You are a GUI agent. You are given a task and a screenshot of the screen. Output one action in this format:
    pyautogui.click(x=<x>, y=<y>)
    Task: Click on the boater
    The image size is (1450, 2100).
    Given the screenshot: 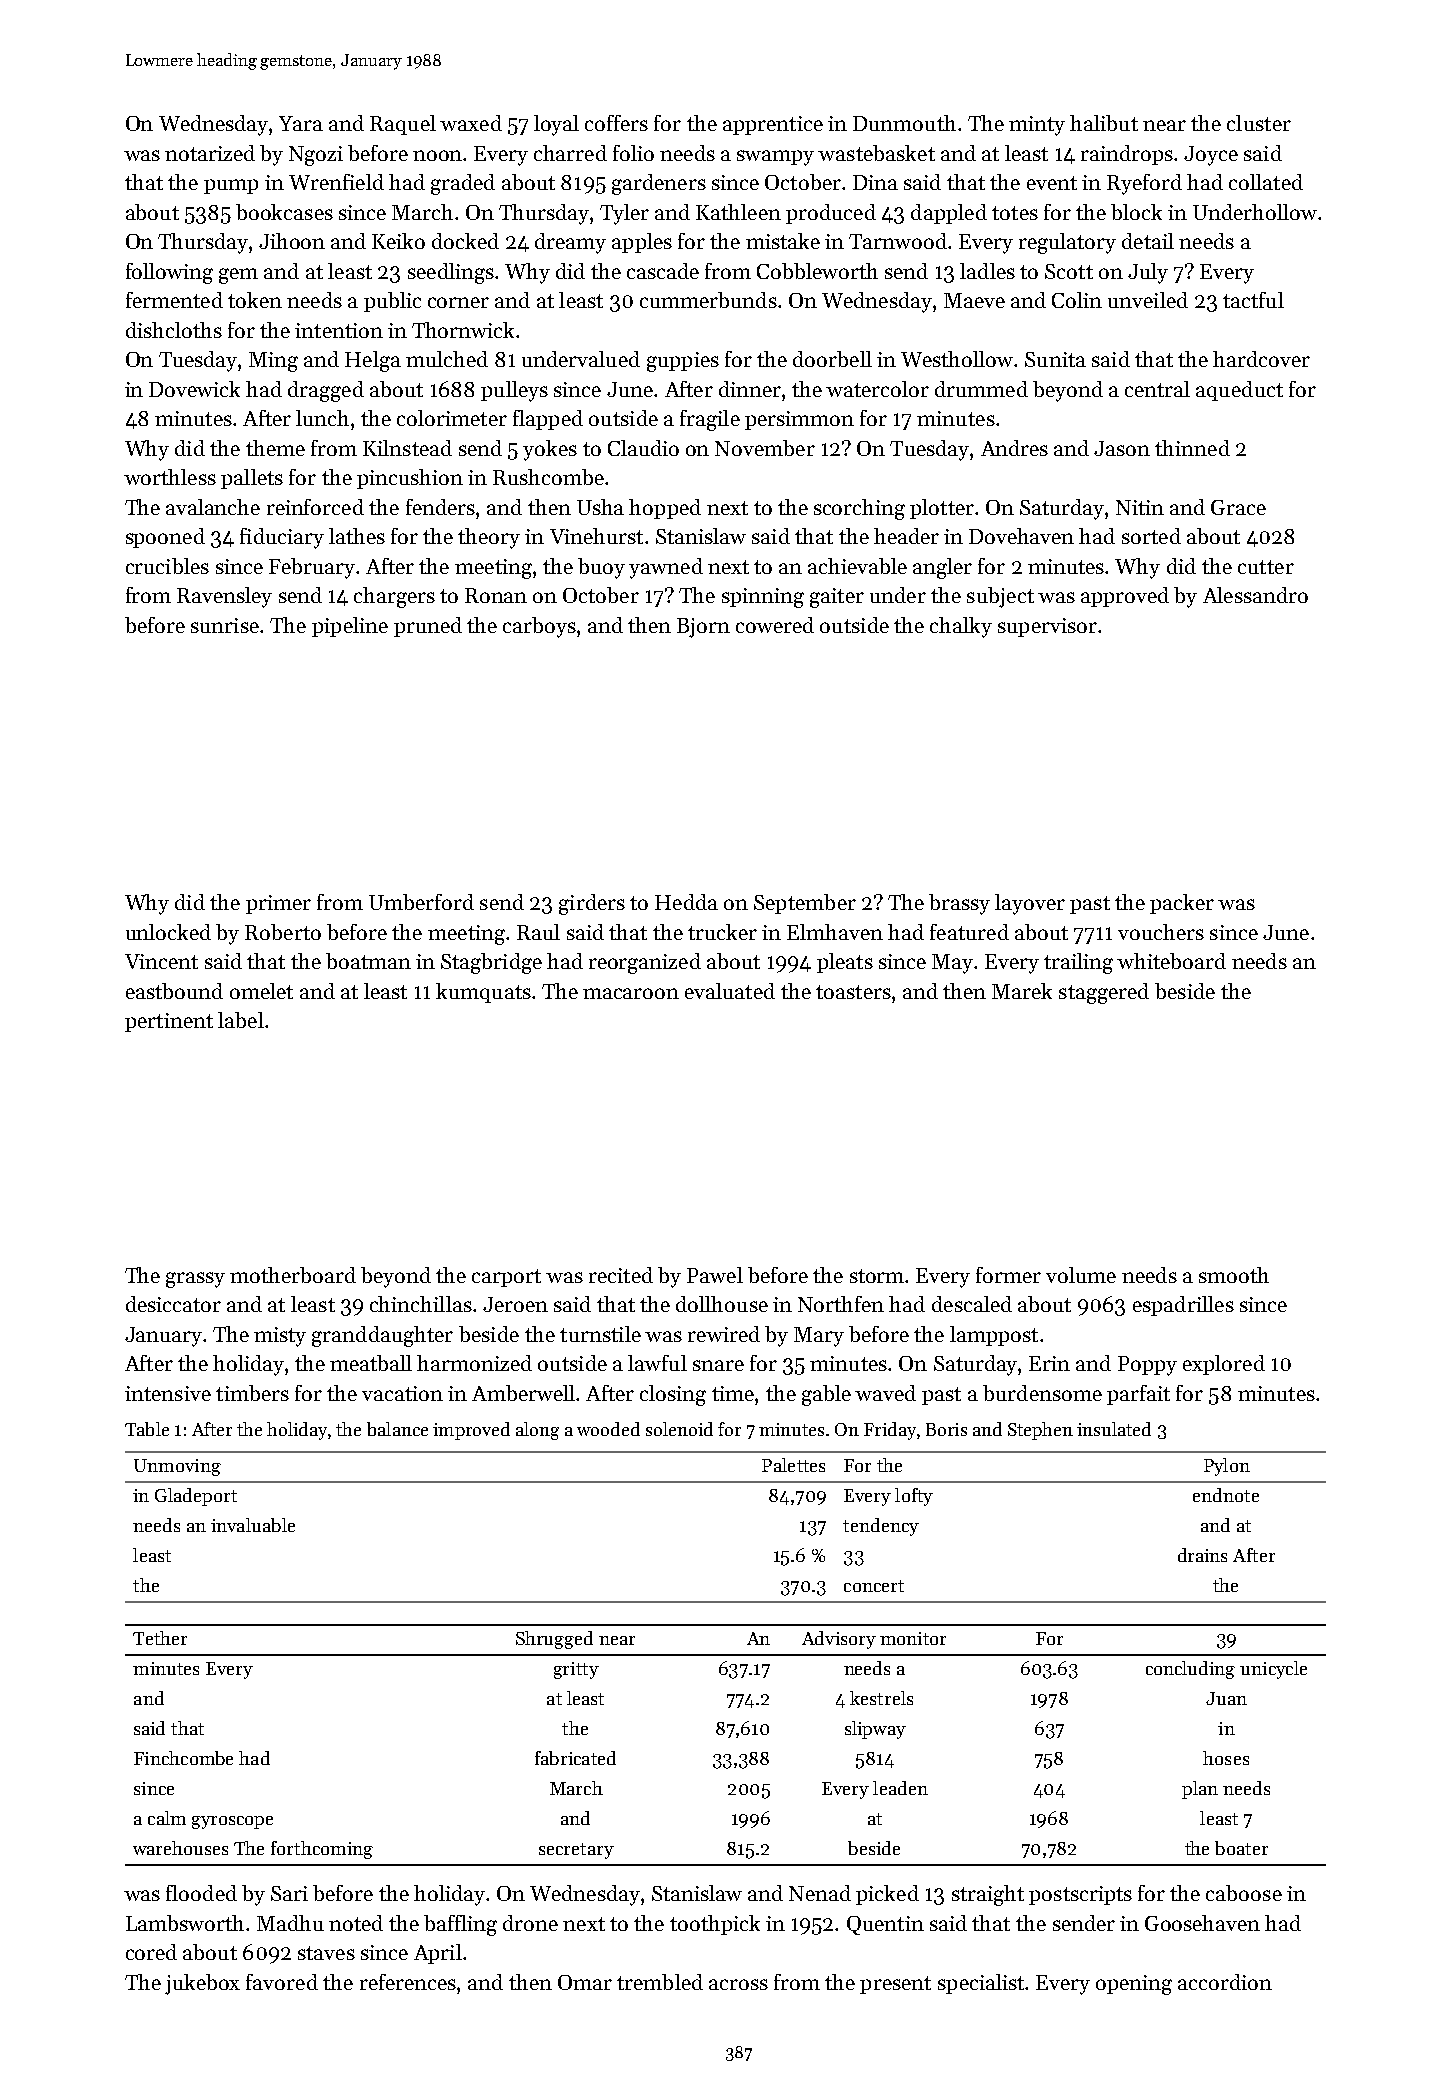 What is the action you would take?
    pyautogui.click(x=1241, y=1848)
